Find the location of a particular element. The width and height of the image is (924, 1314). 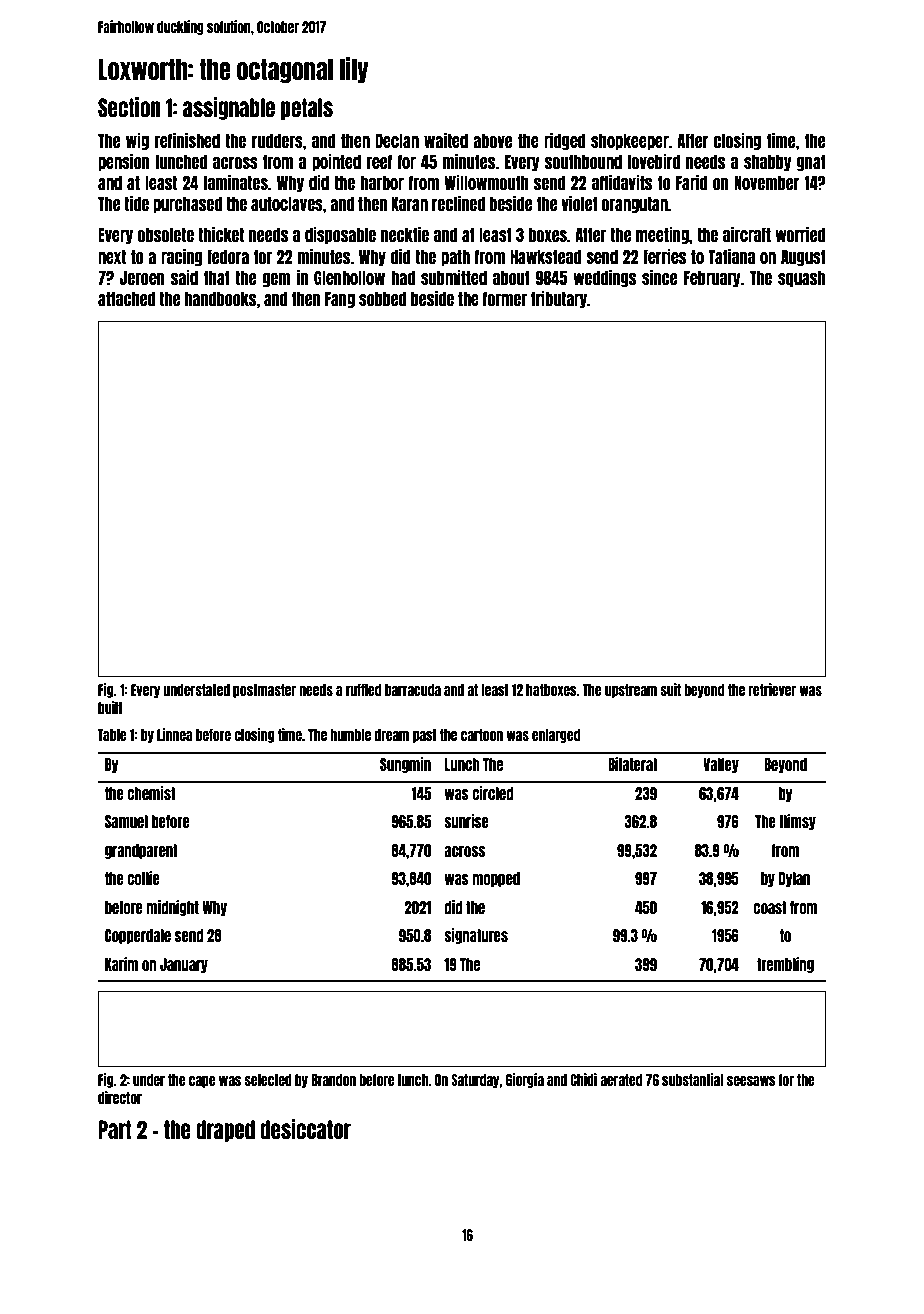

above is located at coordinates (492, 141).
